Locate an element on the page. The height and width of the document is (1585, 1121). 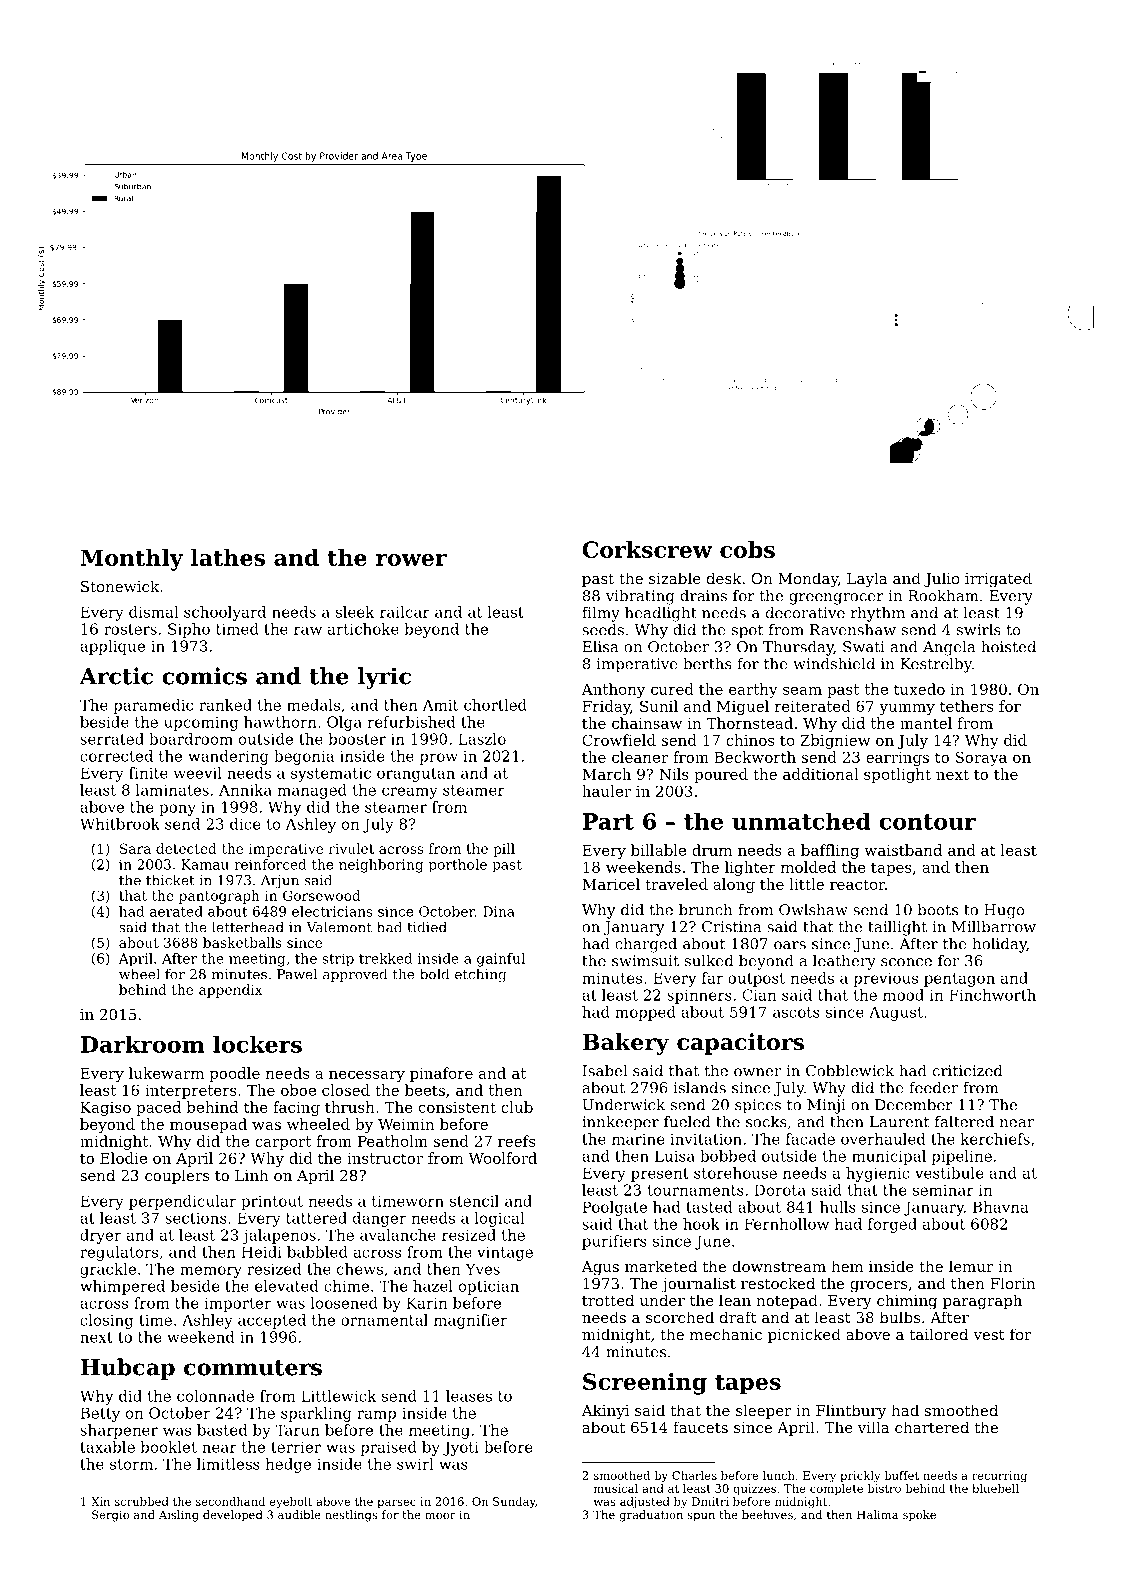
Charles is located at coordinates (694, 1475).
